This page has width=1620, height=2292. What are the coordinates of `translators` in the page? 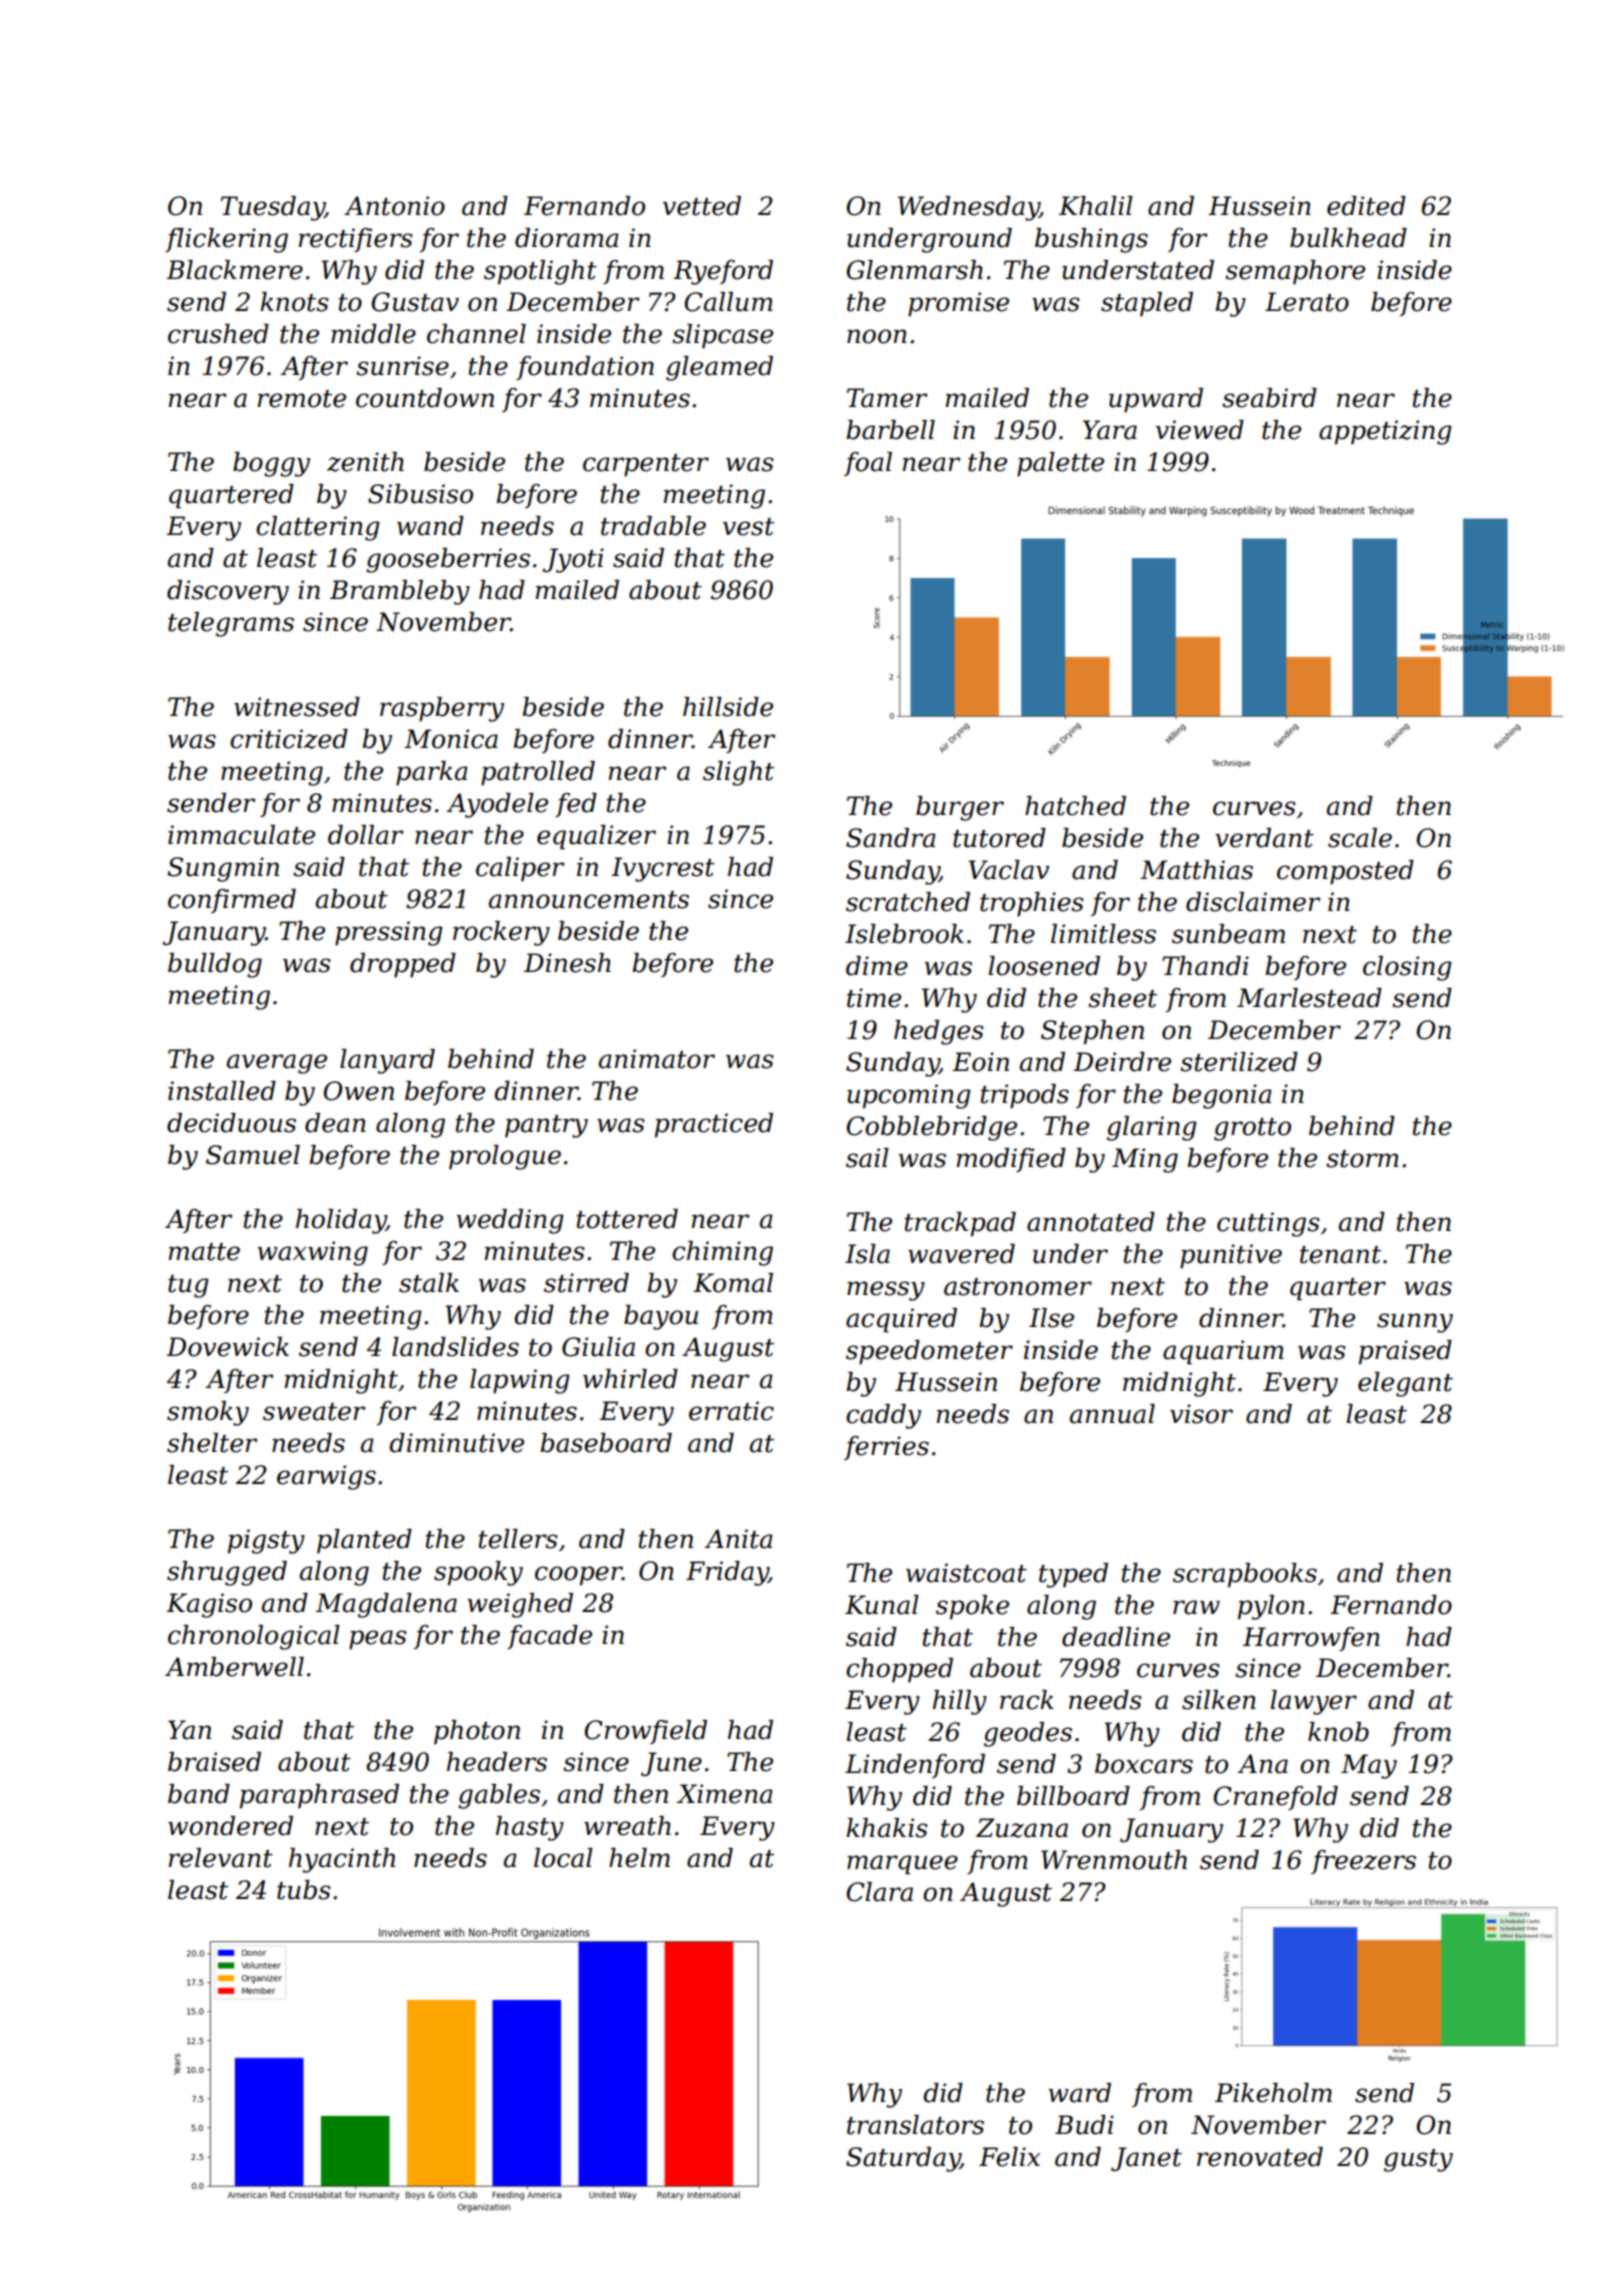 It's located at (915, 2125).
